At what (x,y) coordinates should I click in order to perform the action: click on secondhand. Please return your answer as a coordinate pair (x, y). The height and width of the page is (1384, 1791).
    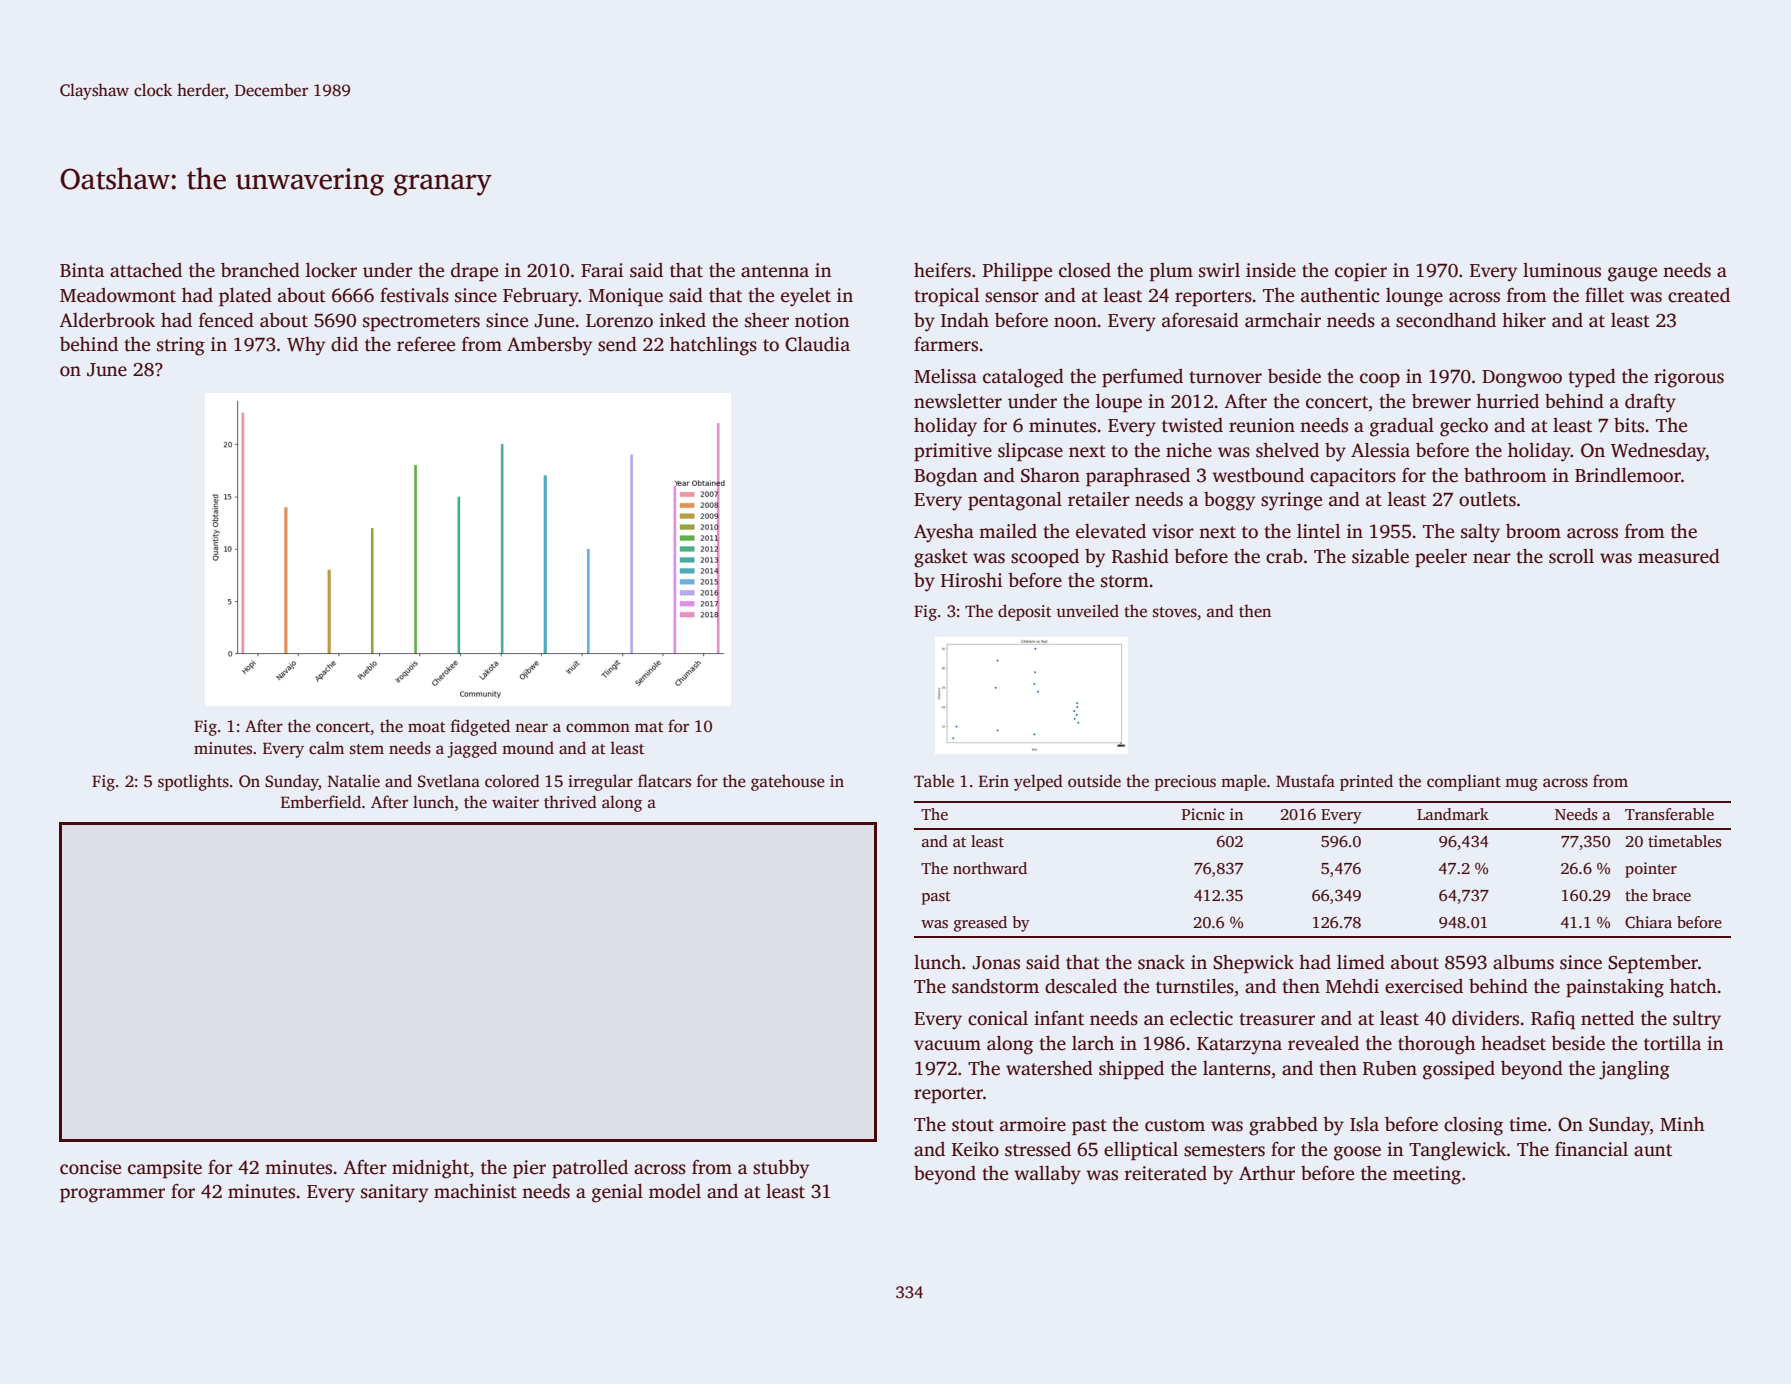
    Looking at the image, I should click on (1446, 320).
